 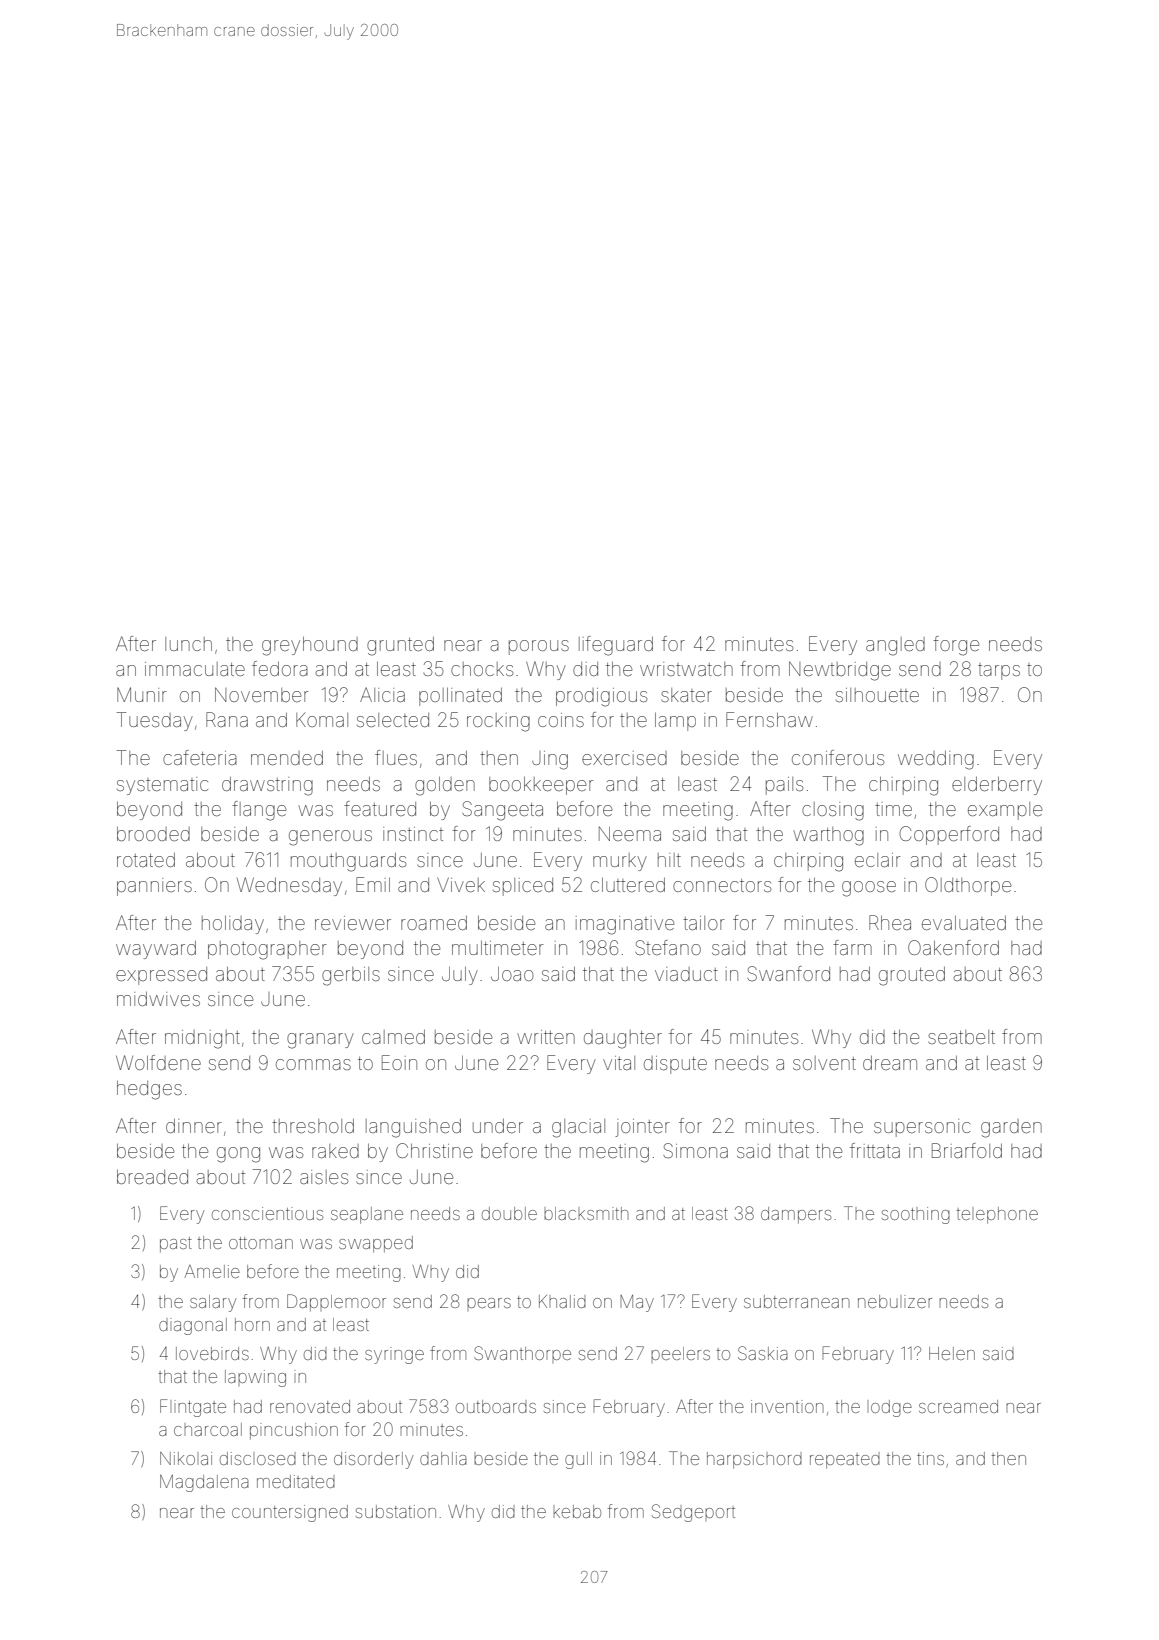 I want to click on dampers, so click(x=796, y=1215).
